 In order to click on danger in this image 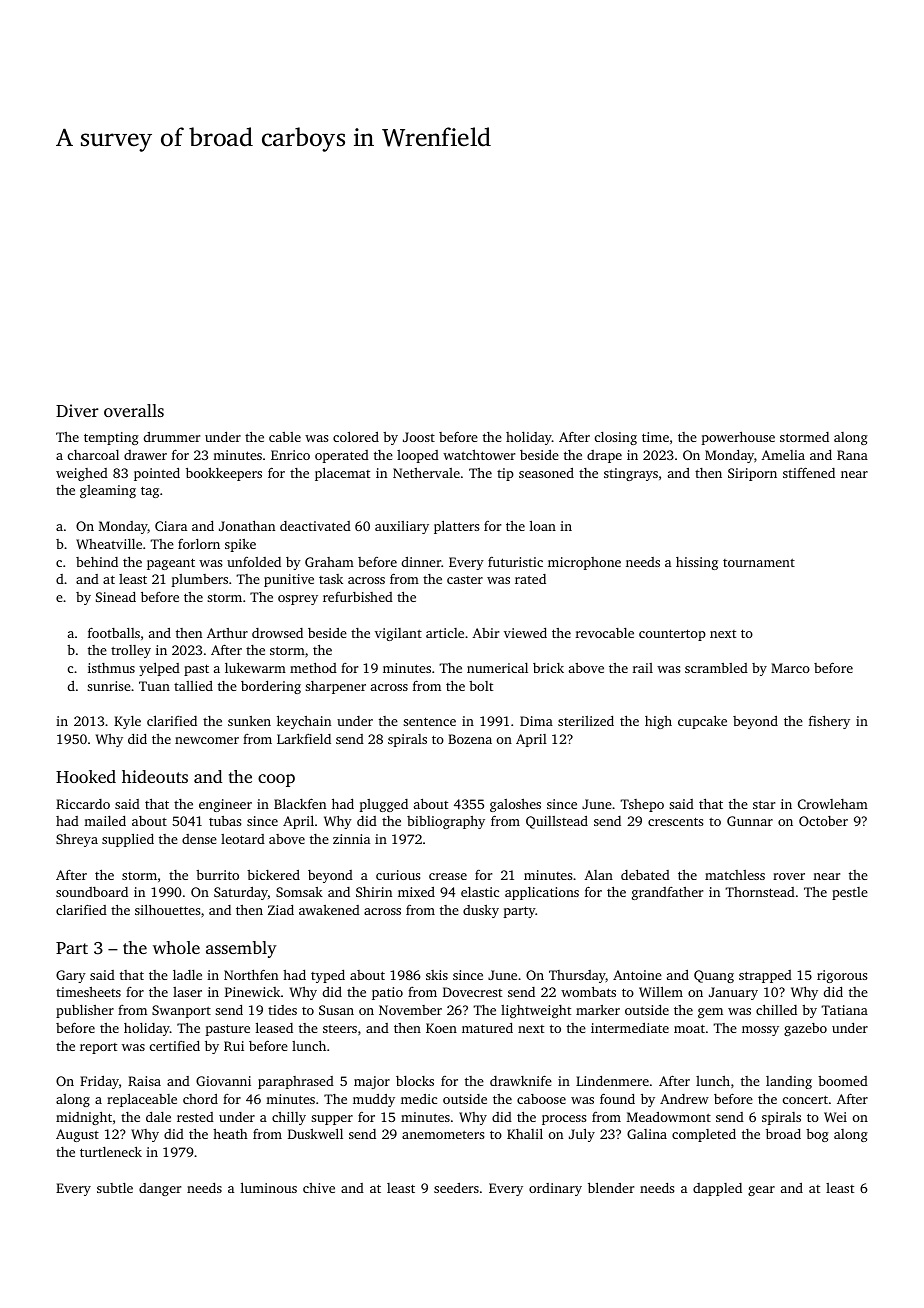, I will do `click(160, 1189)`.
